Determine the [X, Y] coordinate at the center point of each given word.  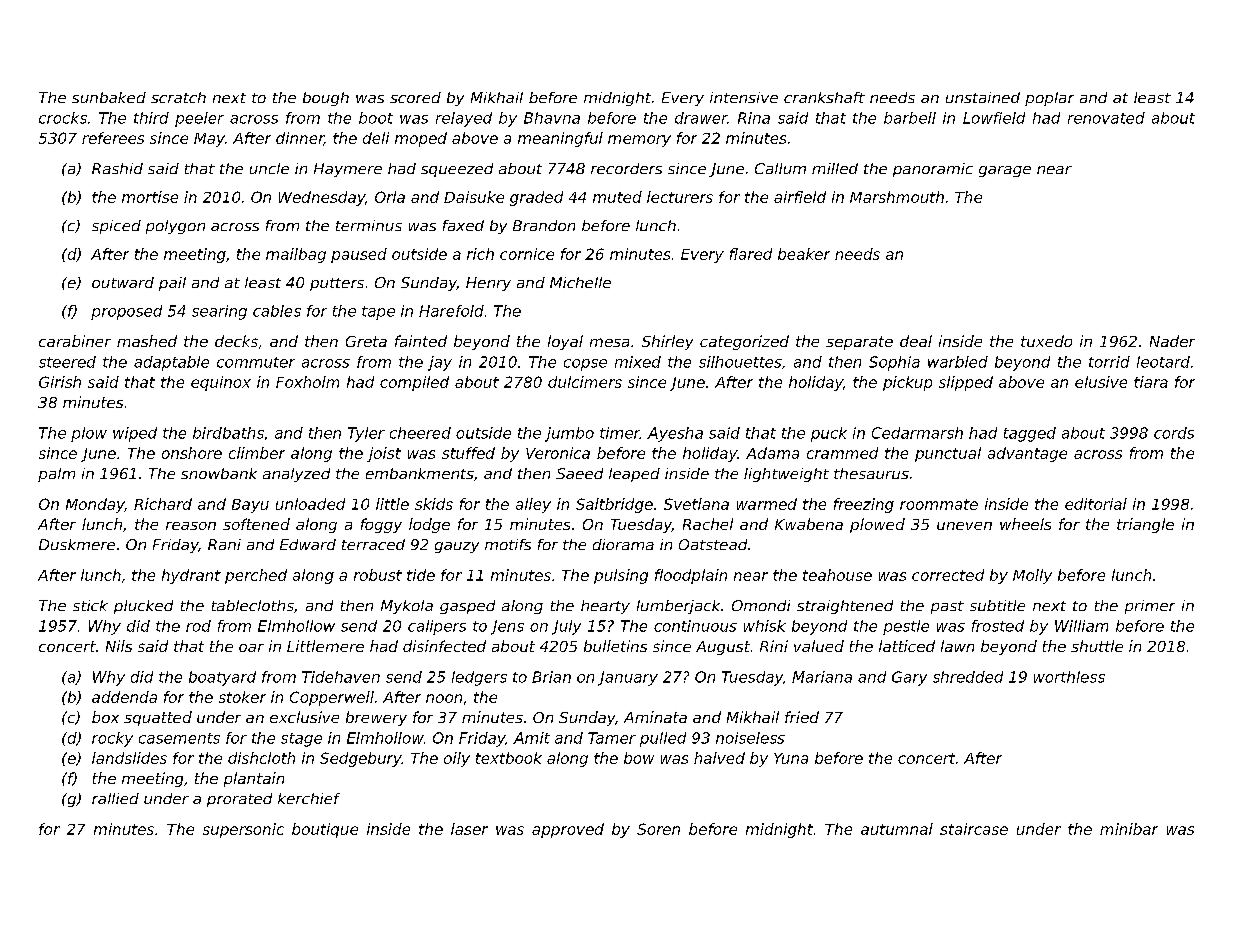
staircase [974, 829]
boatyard [222, 678]
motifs [508, 544]
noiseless [750, 738]
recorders [626, 168]
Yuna [791, 758]
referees [113, 138]
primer [1150, 607]
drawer [701, 118]
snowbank [219, 473]
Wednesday [322, 198]
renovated [1106, 118]
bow [639, 758]
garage [1005, 171]
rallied [115, 798]
